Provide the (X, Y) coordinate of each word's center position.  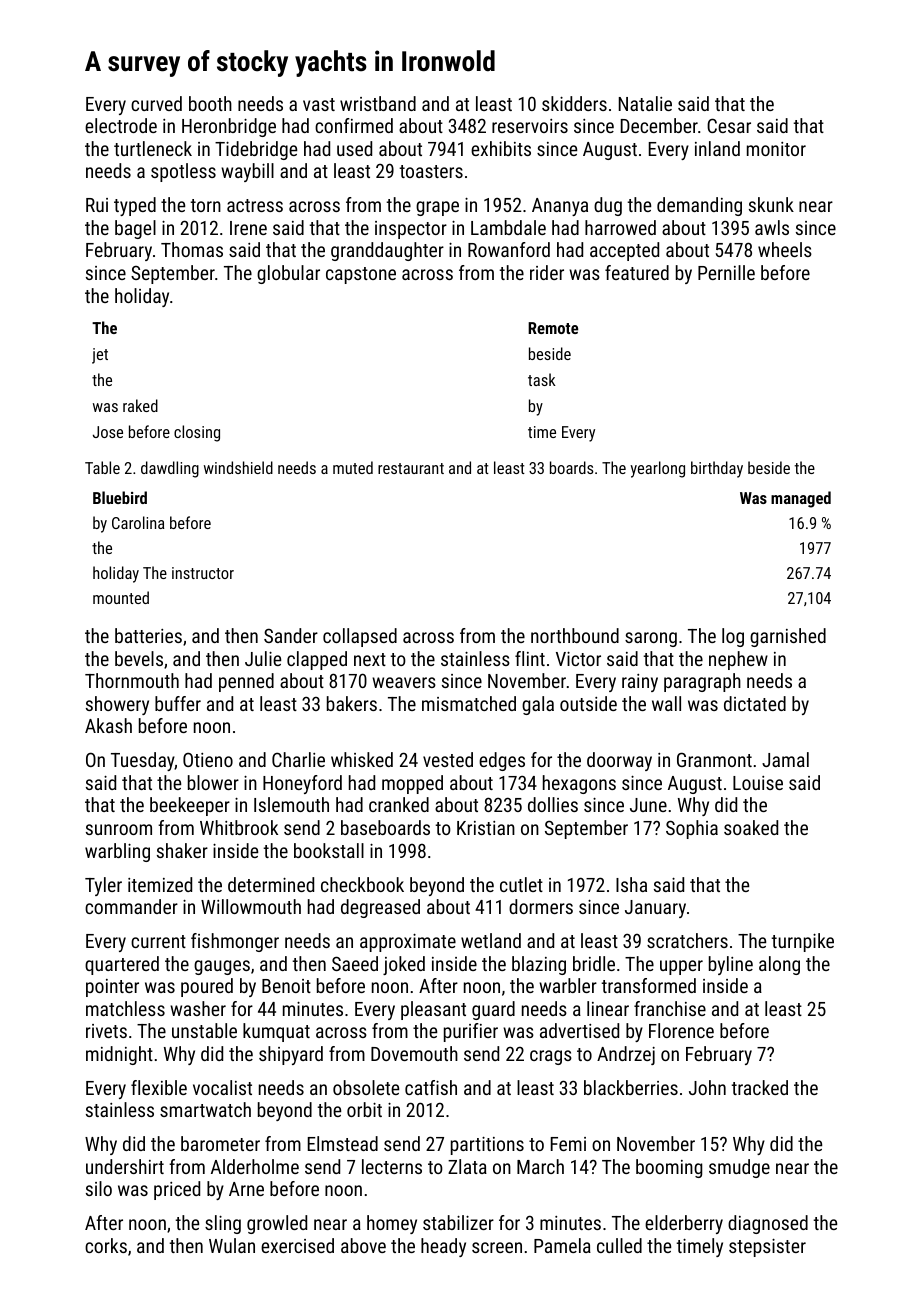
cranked (399, 804)
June (648, 805)
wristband (378, 103)
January (655, 909)
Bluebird (120, 497)
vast (319, 104)
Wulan (232, 1245)
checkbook (362, 884)
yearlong (657, 469)
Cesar (729, 125)
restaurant (411, 468)
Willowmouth (251, 906)
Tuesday (143, 761)
